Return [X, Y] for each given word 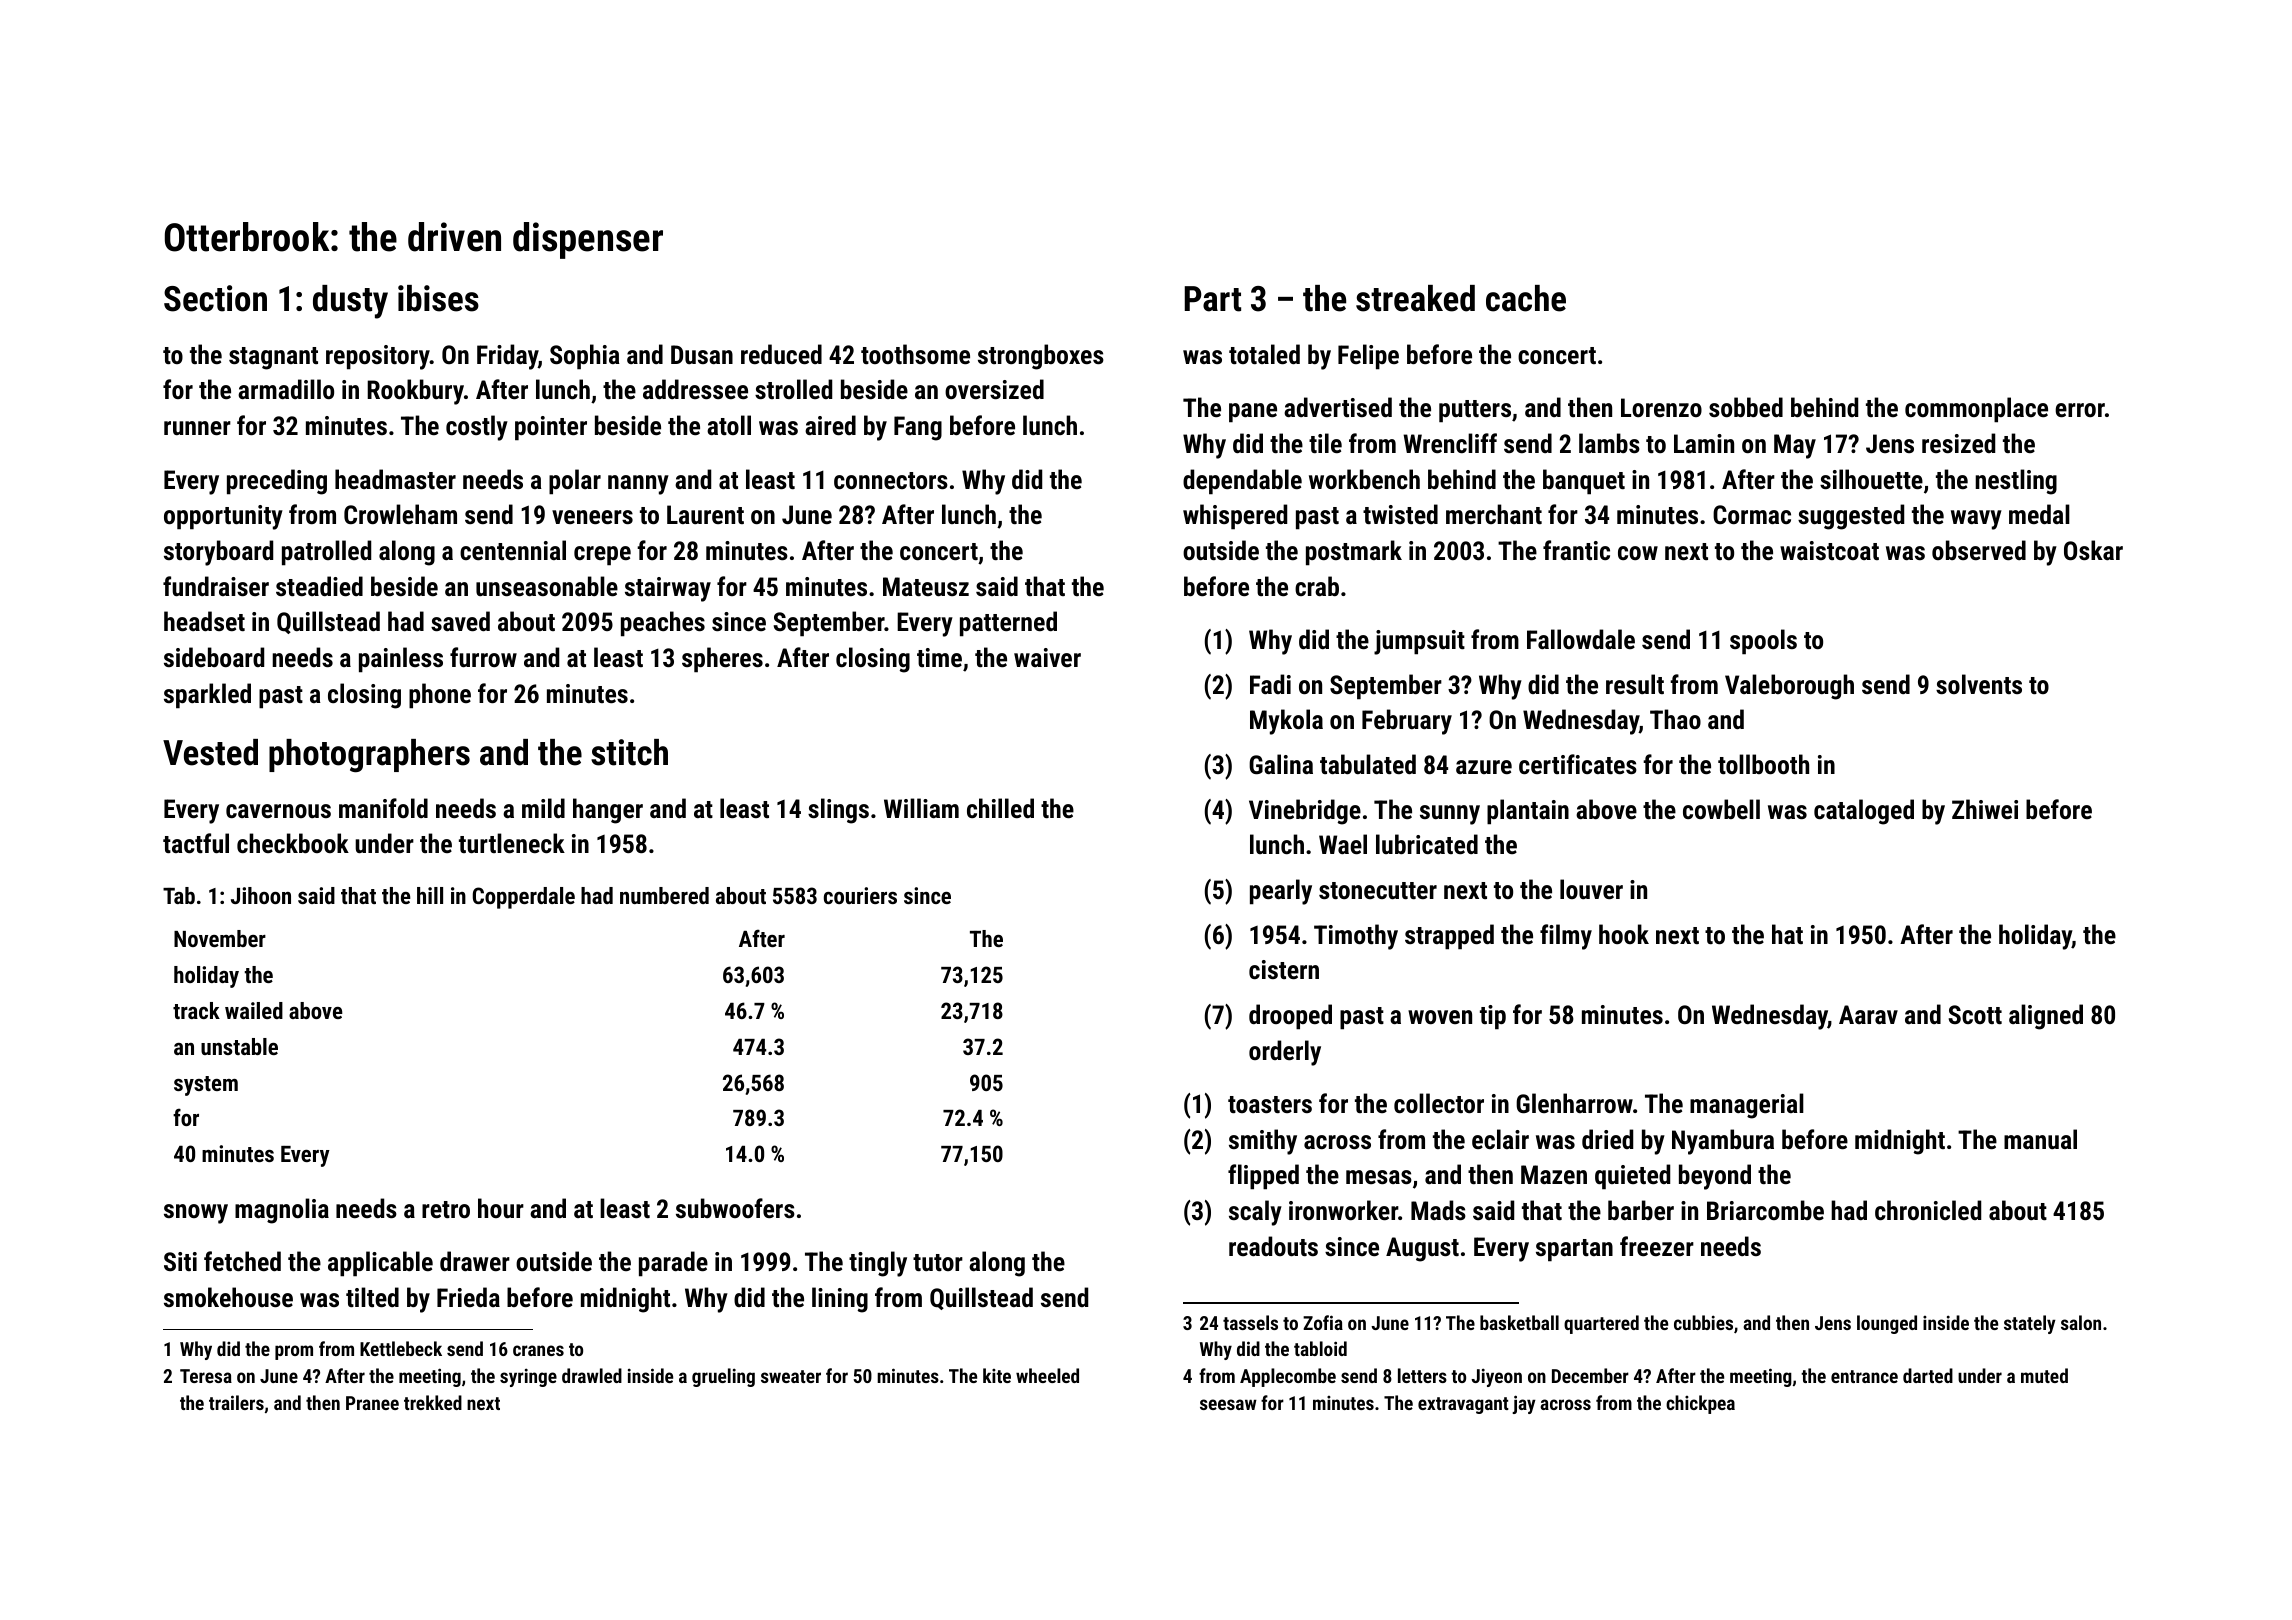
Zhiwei [1985, 809]
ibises [438, 298]
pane [1253, 413]
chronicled [1928, 1210]
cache [1526, 298]
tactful [196, 843]
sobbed [1746, 407]
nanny [638, 485]
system [206, 1086]
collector [1439, 1103]
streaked [1415, 298]
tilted [372, 1297]
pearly [1281, 892]
